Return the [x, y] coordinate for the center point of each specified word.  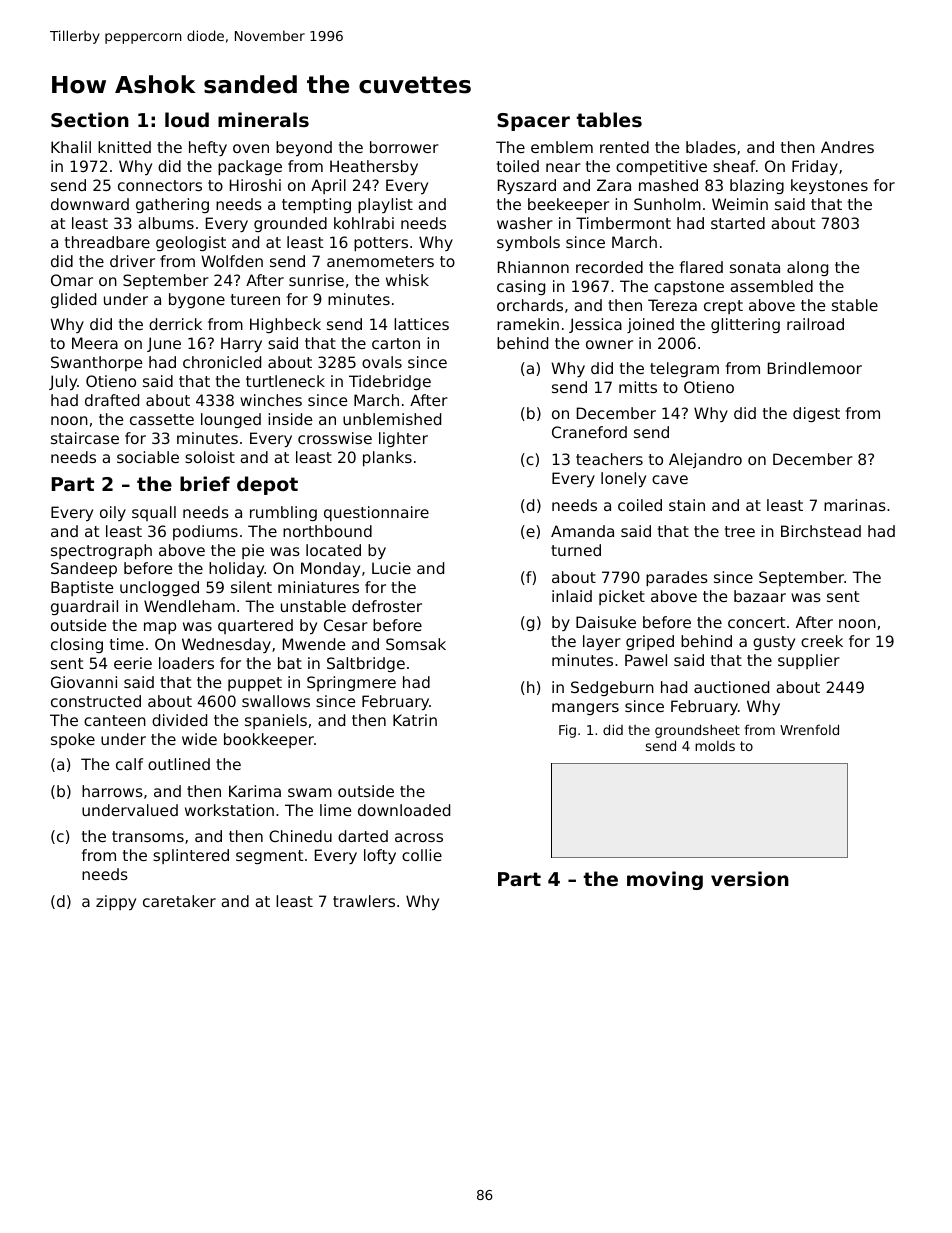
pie [253, 551]
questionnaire [376, 513]
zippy [116, 902]
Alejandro [705, 460]
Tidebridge [390, 382]
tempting [316, 205]
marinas [855, 505]
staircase [85, 438]
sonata [755, 267]
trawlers [364, 901]
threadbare [107, 242]
